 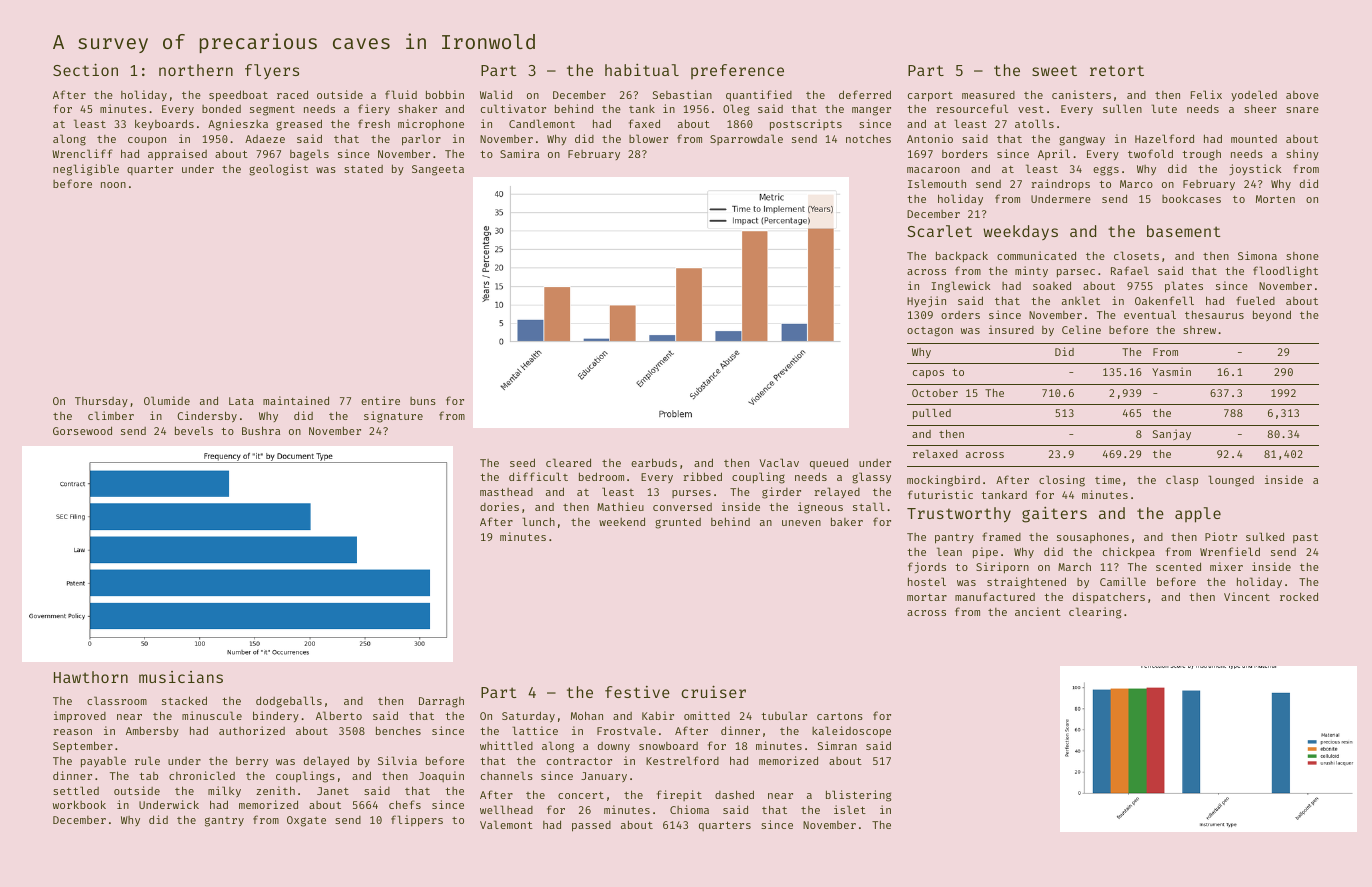 What do you see at coordinates (272, 71) in the page?
I see `flyers` at bounding box center [272, 71].
